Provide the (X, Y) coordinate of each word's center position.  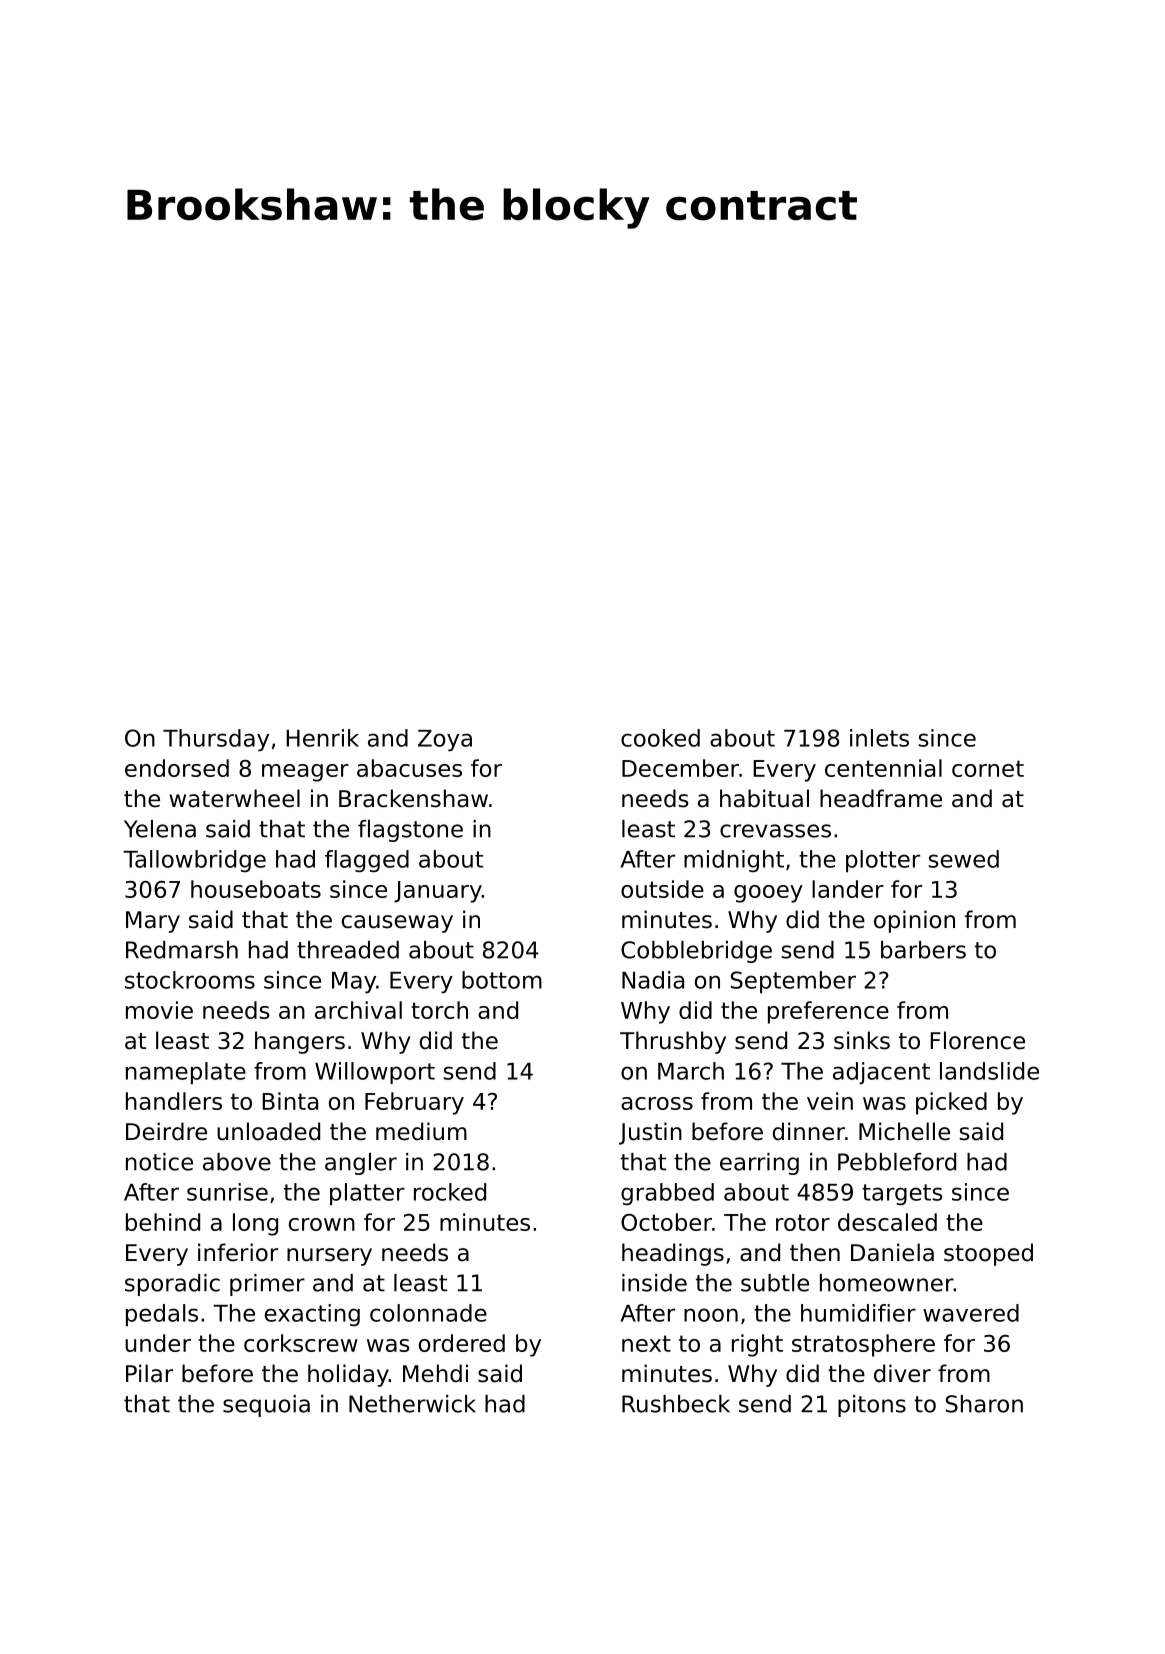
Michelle (904, 1131)
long (255, 1224)
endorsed (177, 768)
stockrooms (190, 980)
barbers (923, 950)
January (438, 892)
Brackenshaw (413, 798)
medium (421, 1131)
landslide (989, 1071)
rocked (450, 1192)
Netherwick (412, 1404)
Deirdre (166, 1131)
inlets (879, 738)
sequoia (266, 1406)
